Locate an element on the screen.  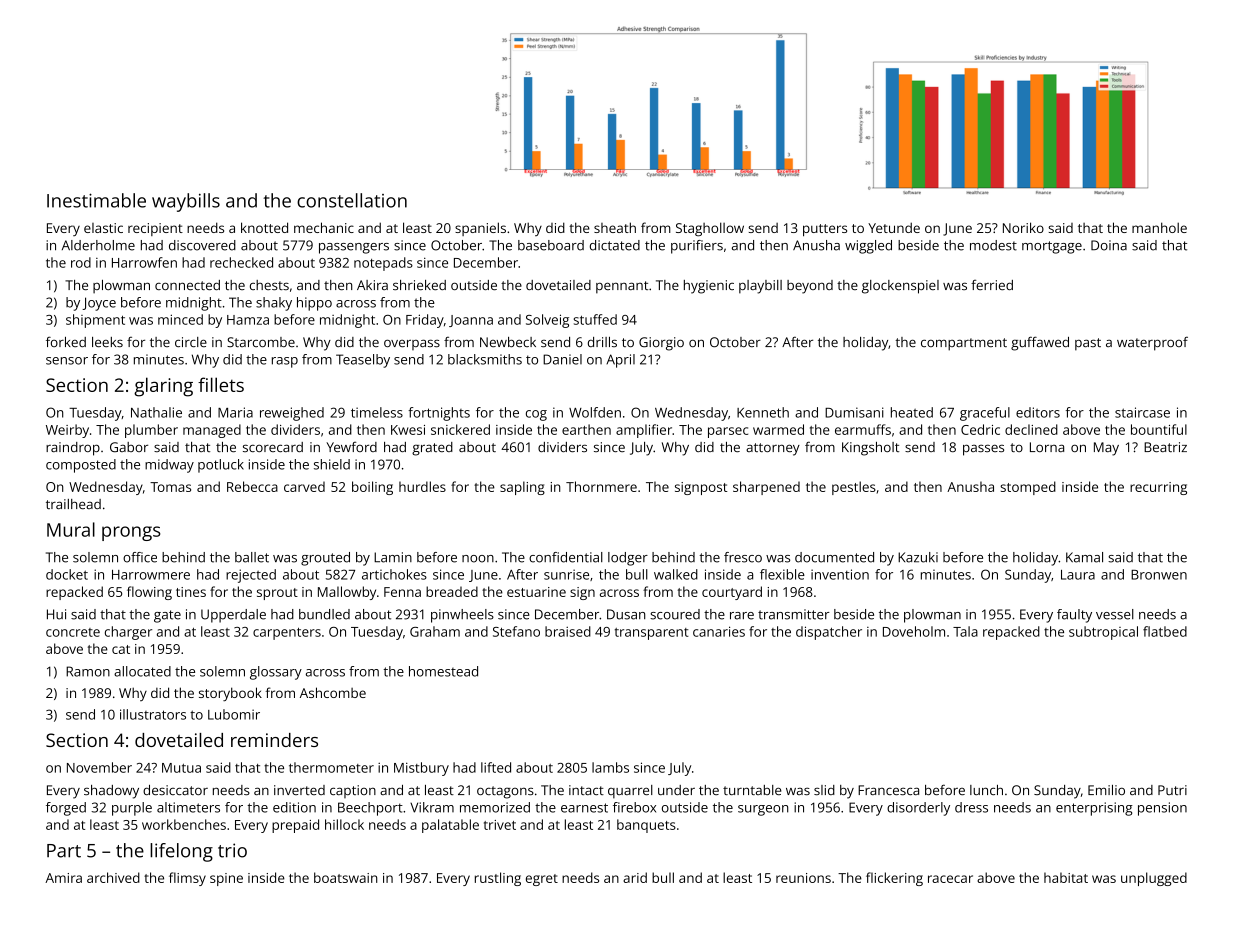
egret is located at coordinates (542, 880).
